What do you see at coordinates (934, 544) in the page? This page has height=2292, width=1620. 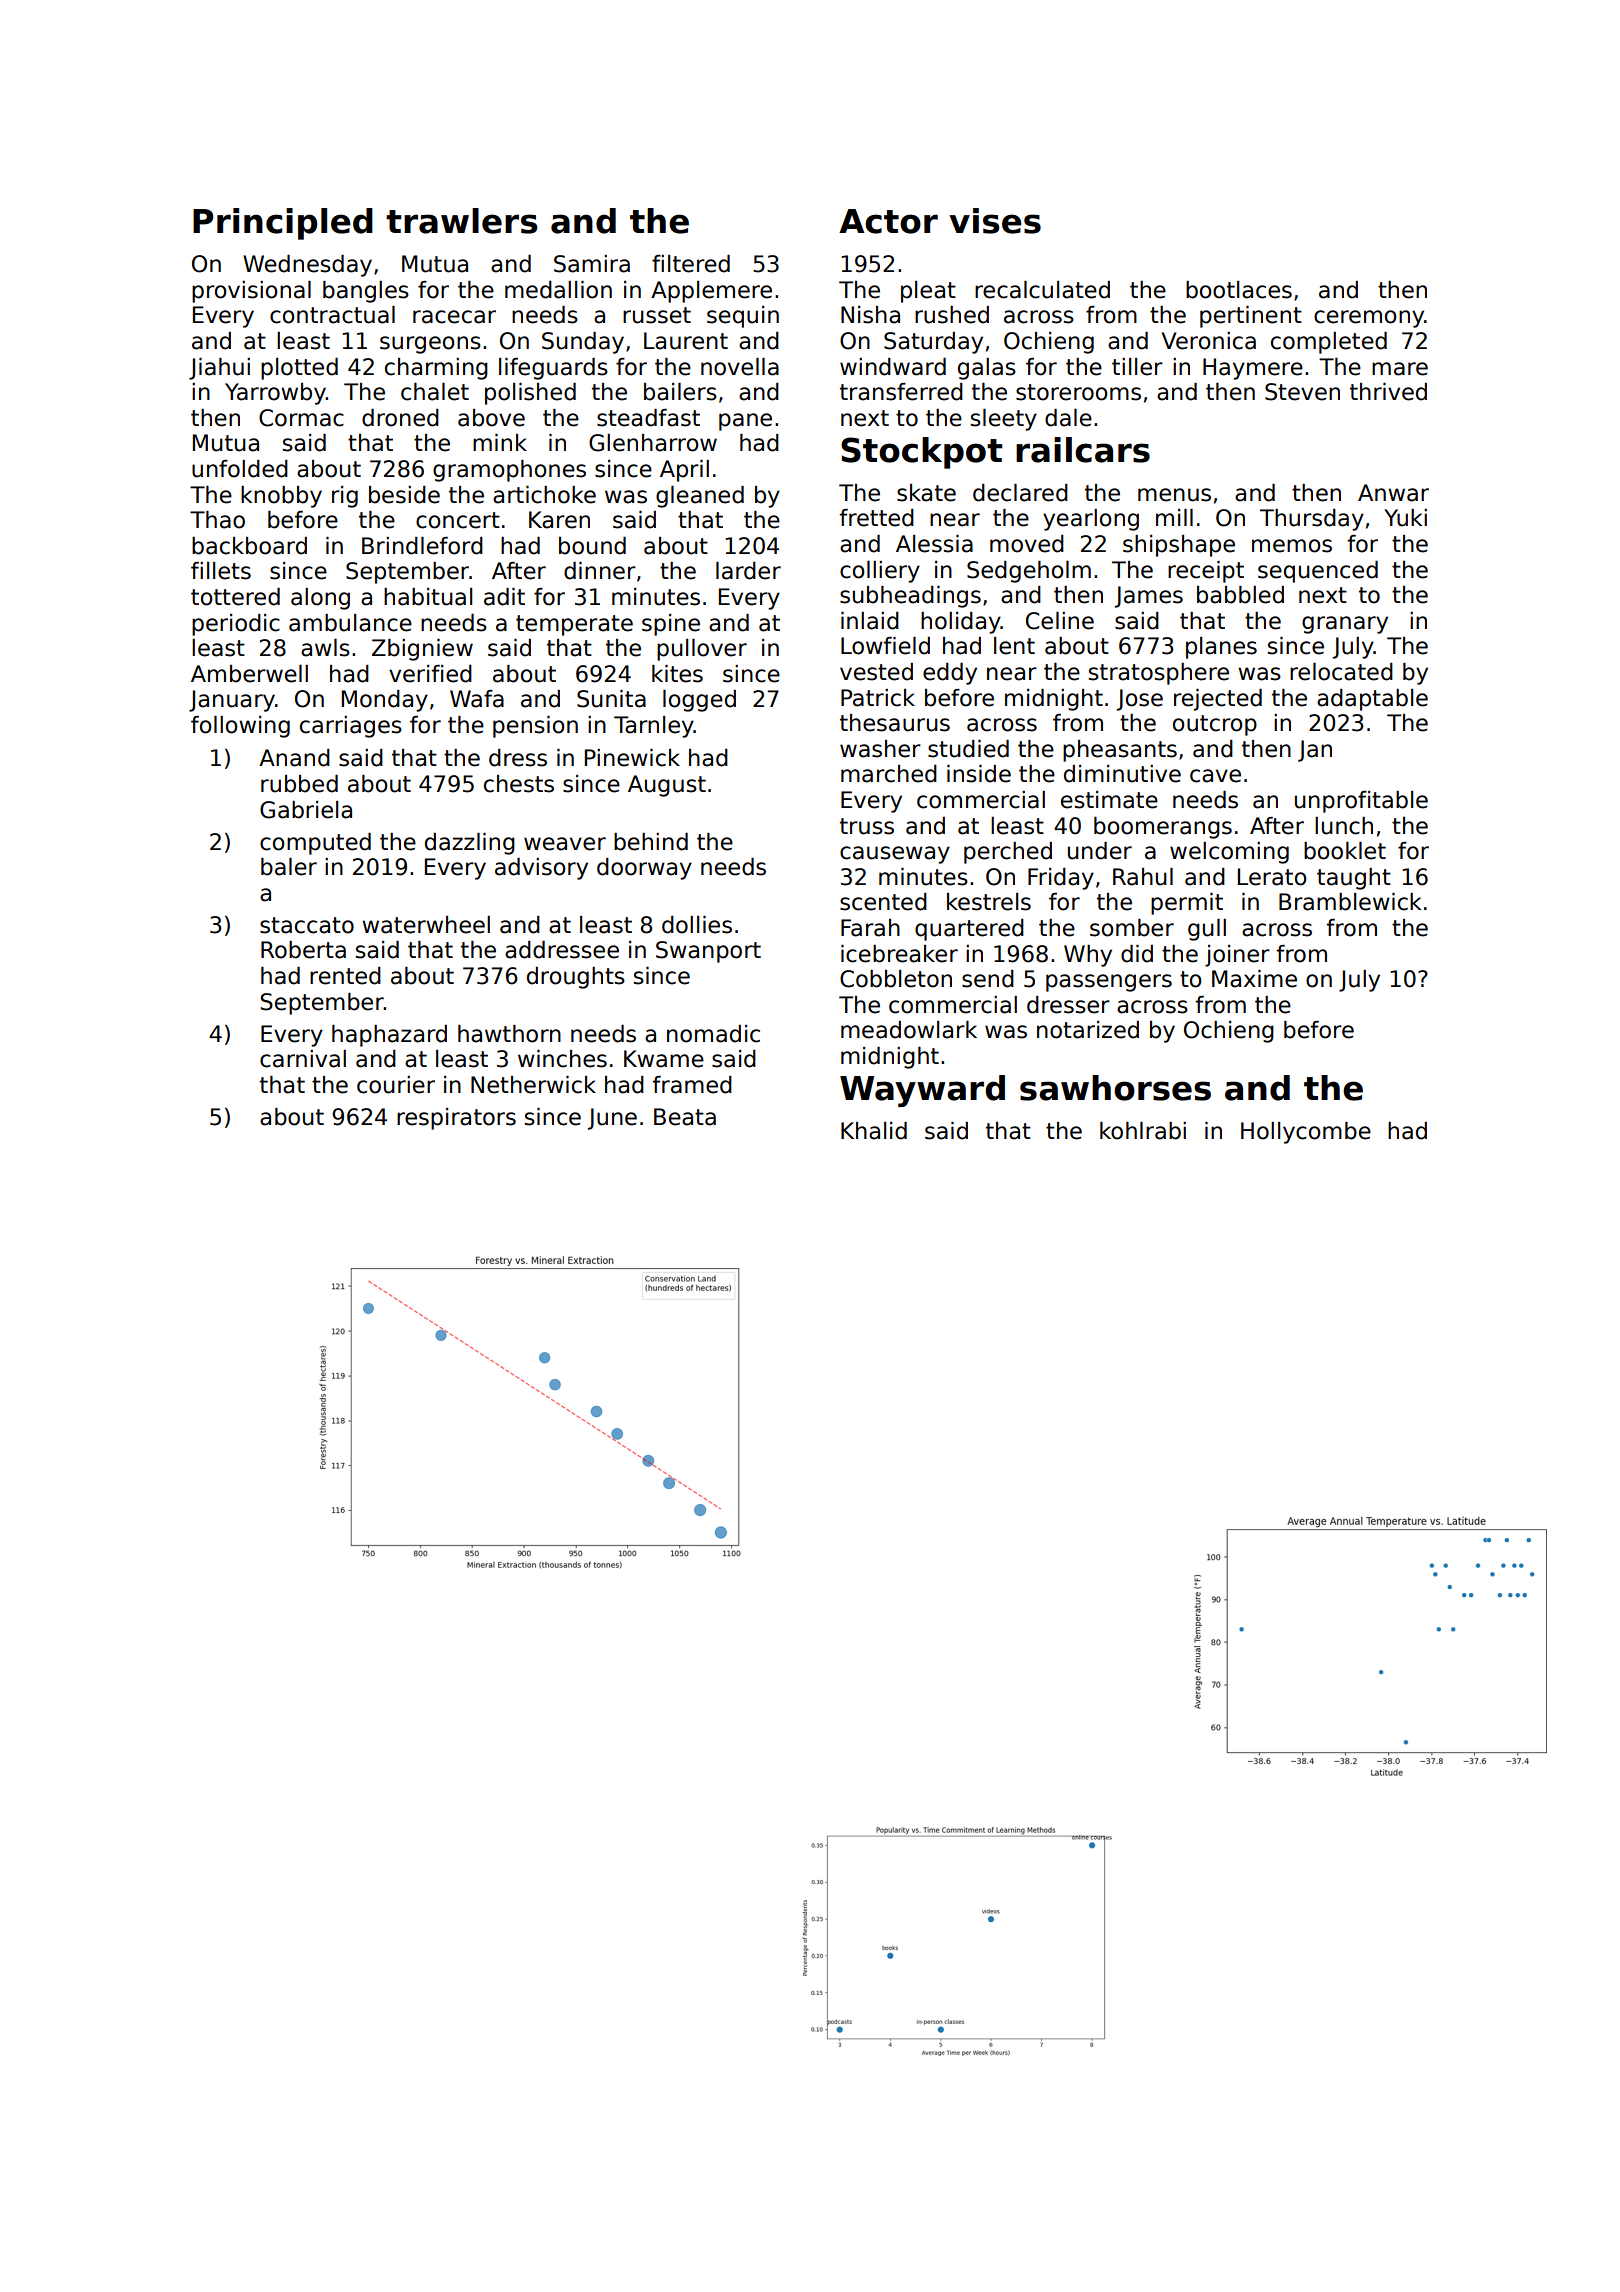 I see `Alessia` at bounding box center [934, 544].
